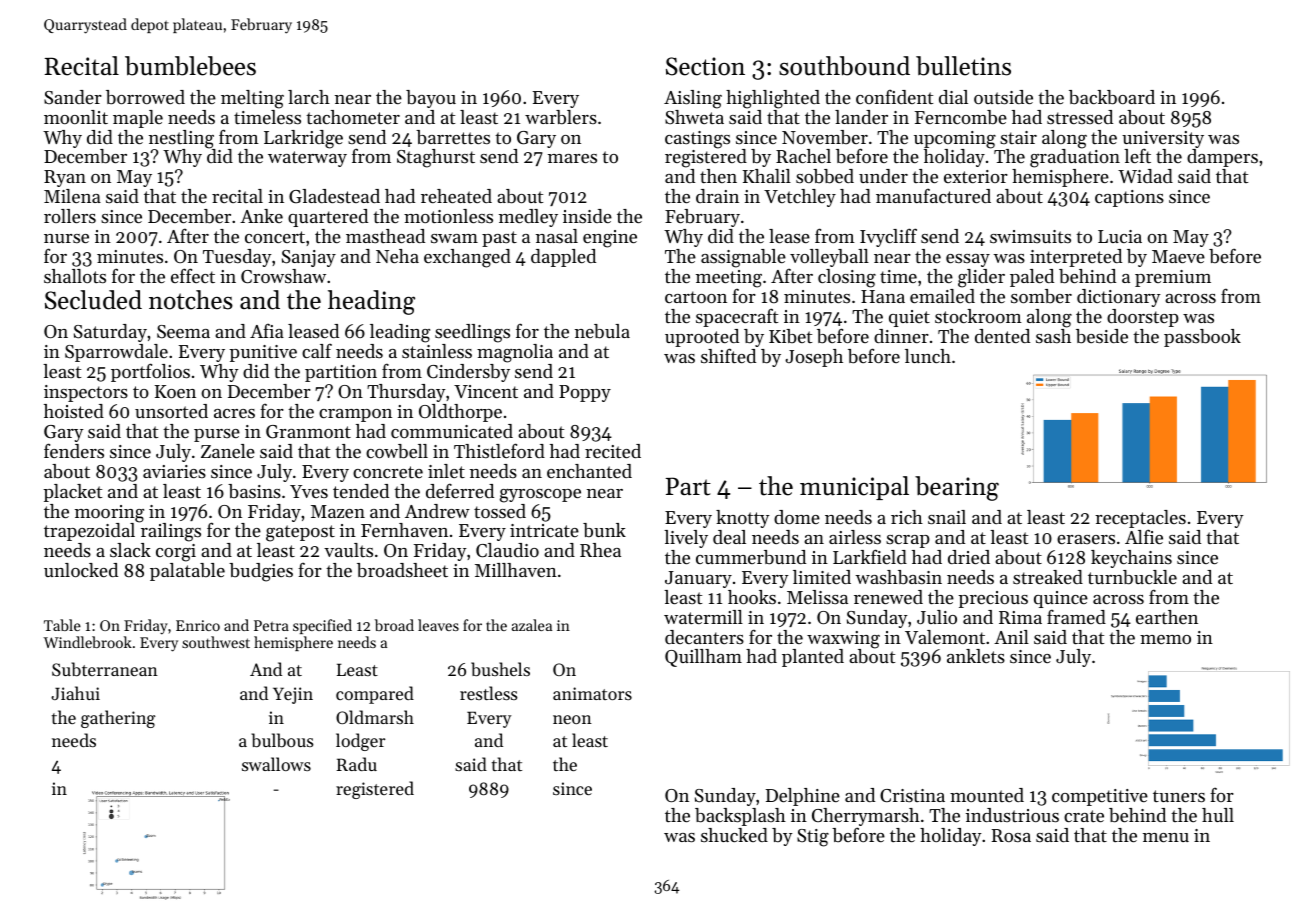  Describe the element at coordinates (532, 625) in the page. I see `azalea` at that location.
